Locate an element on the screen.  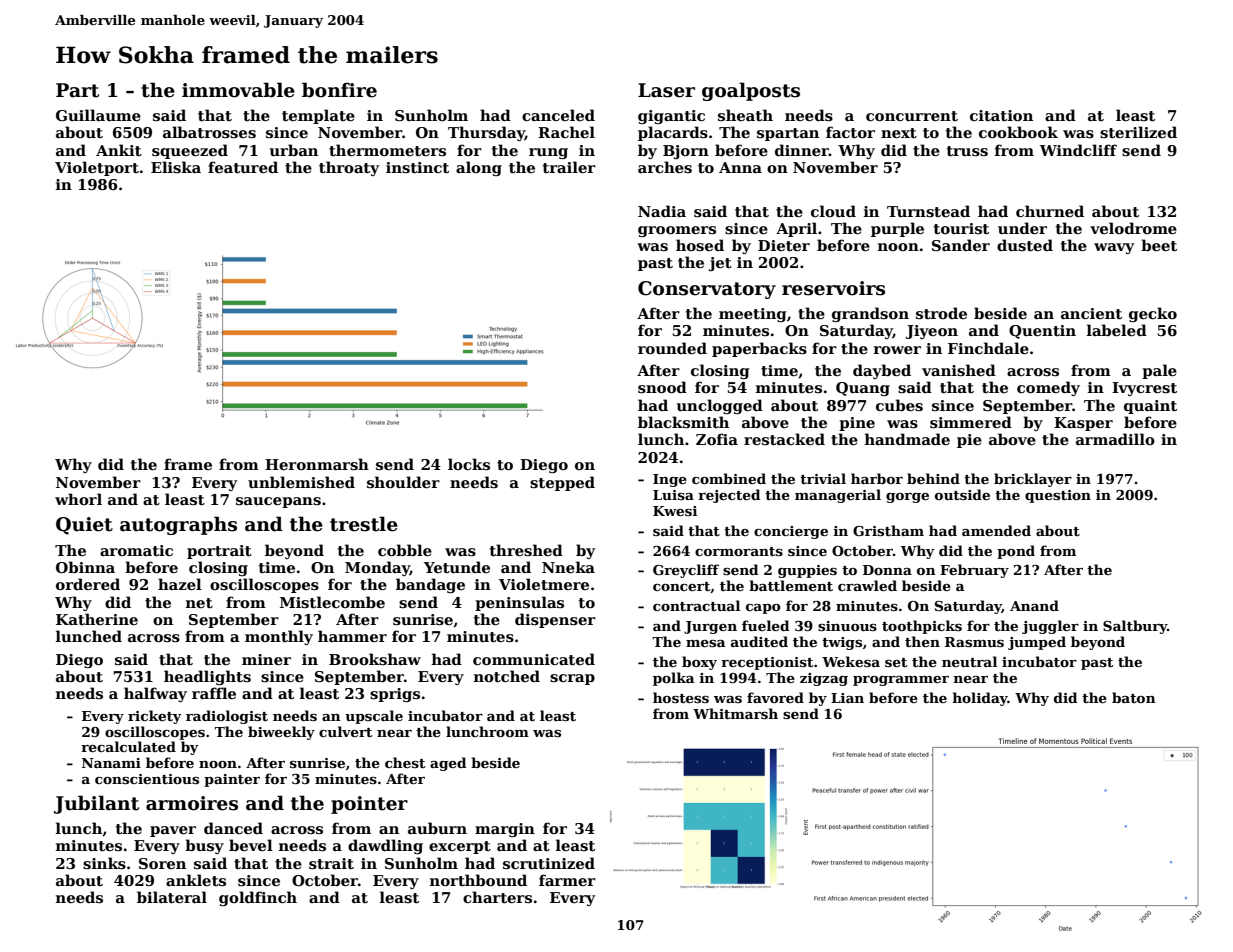
squeezed is located at coordinates (190, 151).
